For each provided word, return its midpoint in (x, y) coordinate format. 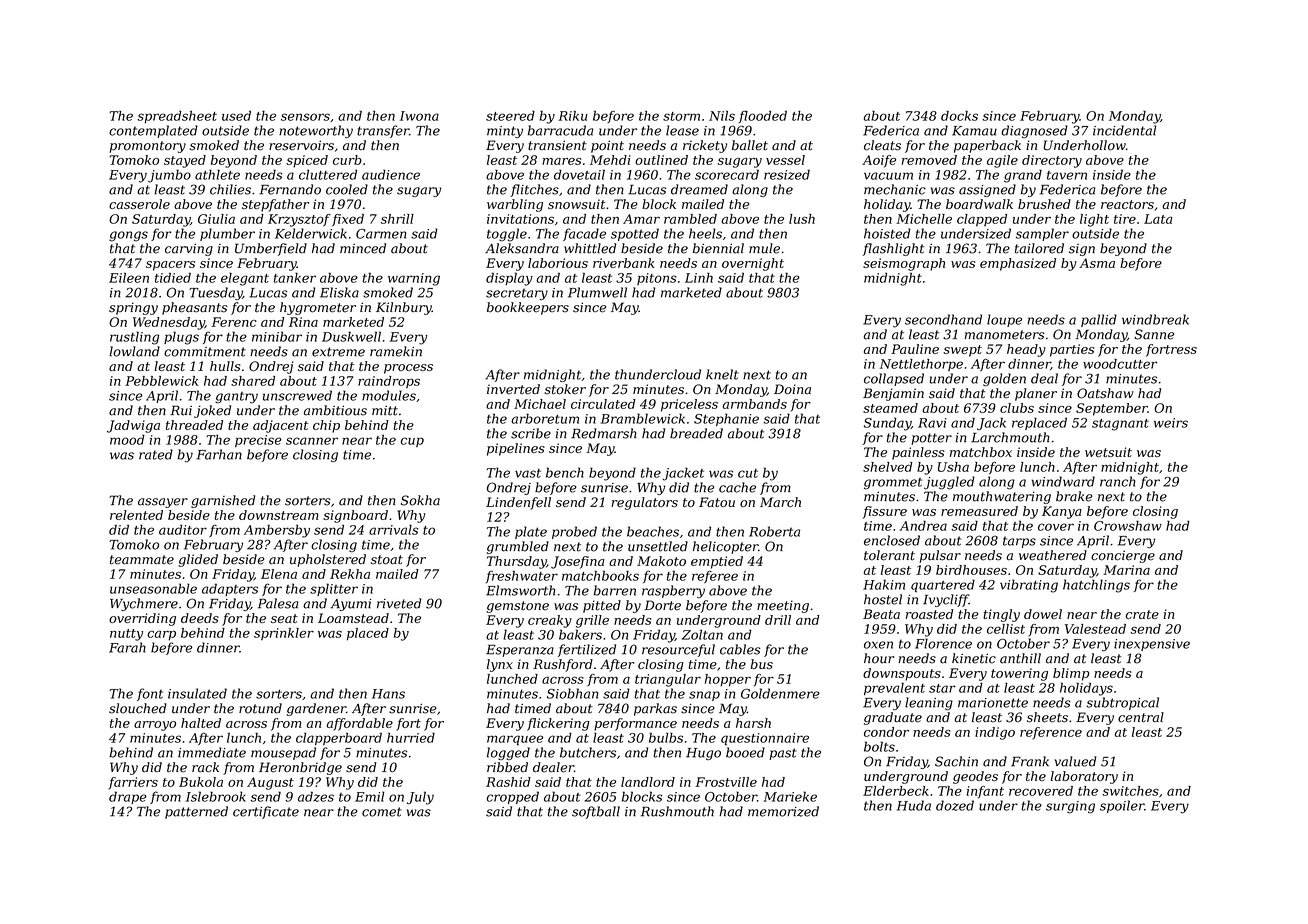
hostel (883, 599)
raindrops (389, 382)
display (509, 279)
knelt (722, 374)
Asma (1097, 263)
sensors (305, 117)
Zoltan (702, 634)
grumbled (518, 547)
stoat (387, 560)
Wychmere (144, 604)
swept (963, 351)
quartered (943, 585)
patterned (196, 812)
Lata (1158, 219)
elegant (245, 279)
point (607, 146)
